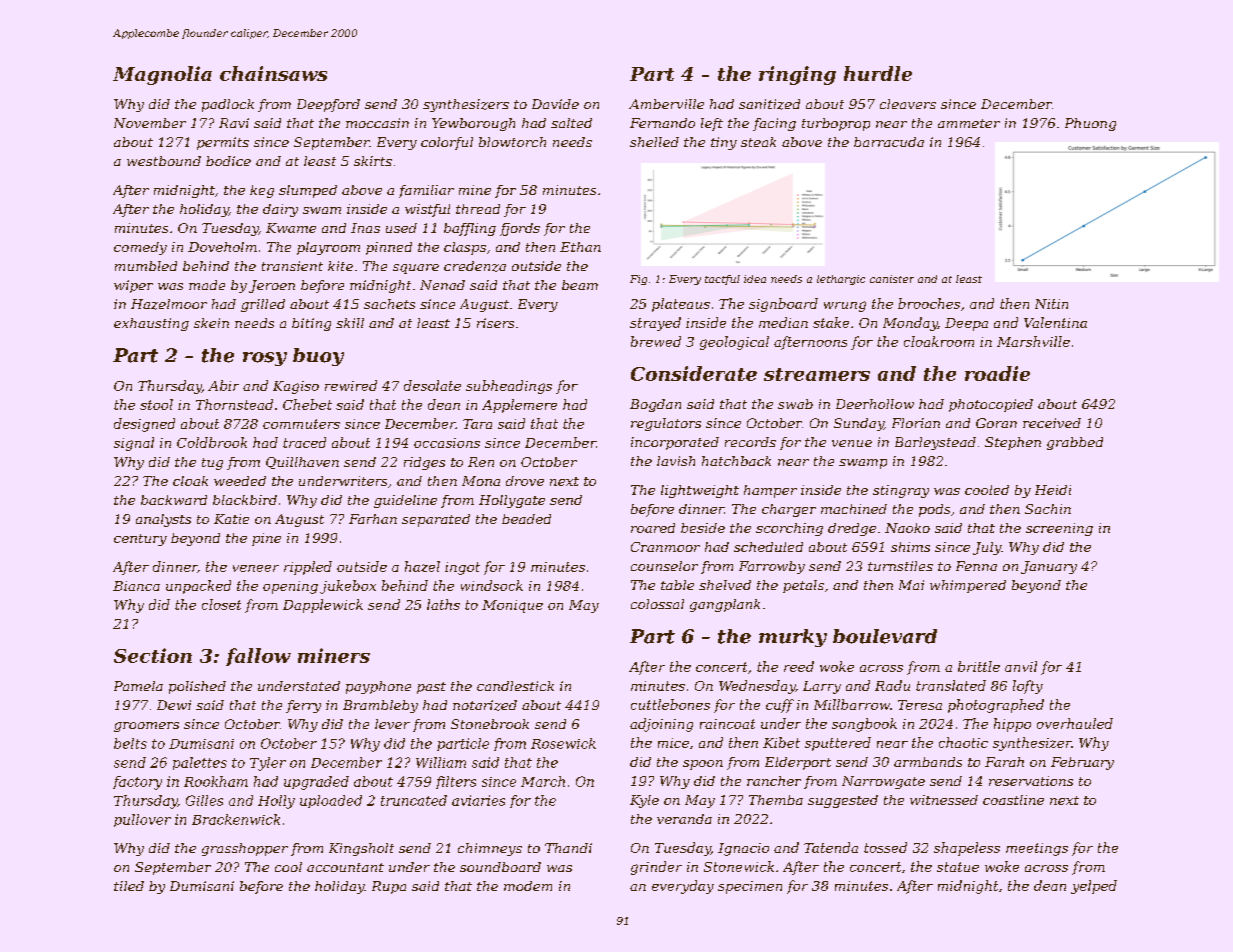 This screenshot has width=1233, height=952. I want to click on rosy, so click(265, 359).
